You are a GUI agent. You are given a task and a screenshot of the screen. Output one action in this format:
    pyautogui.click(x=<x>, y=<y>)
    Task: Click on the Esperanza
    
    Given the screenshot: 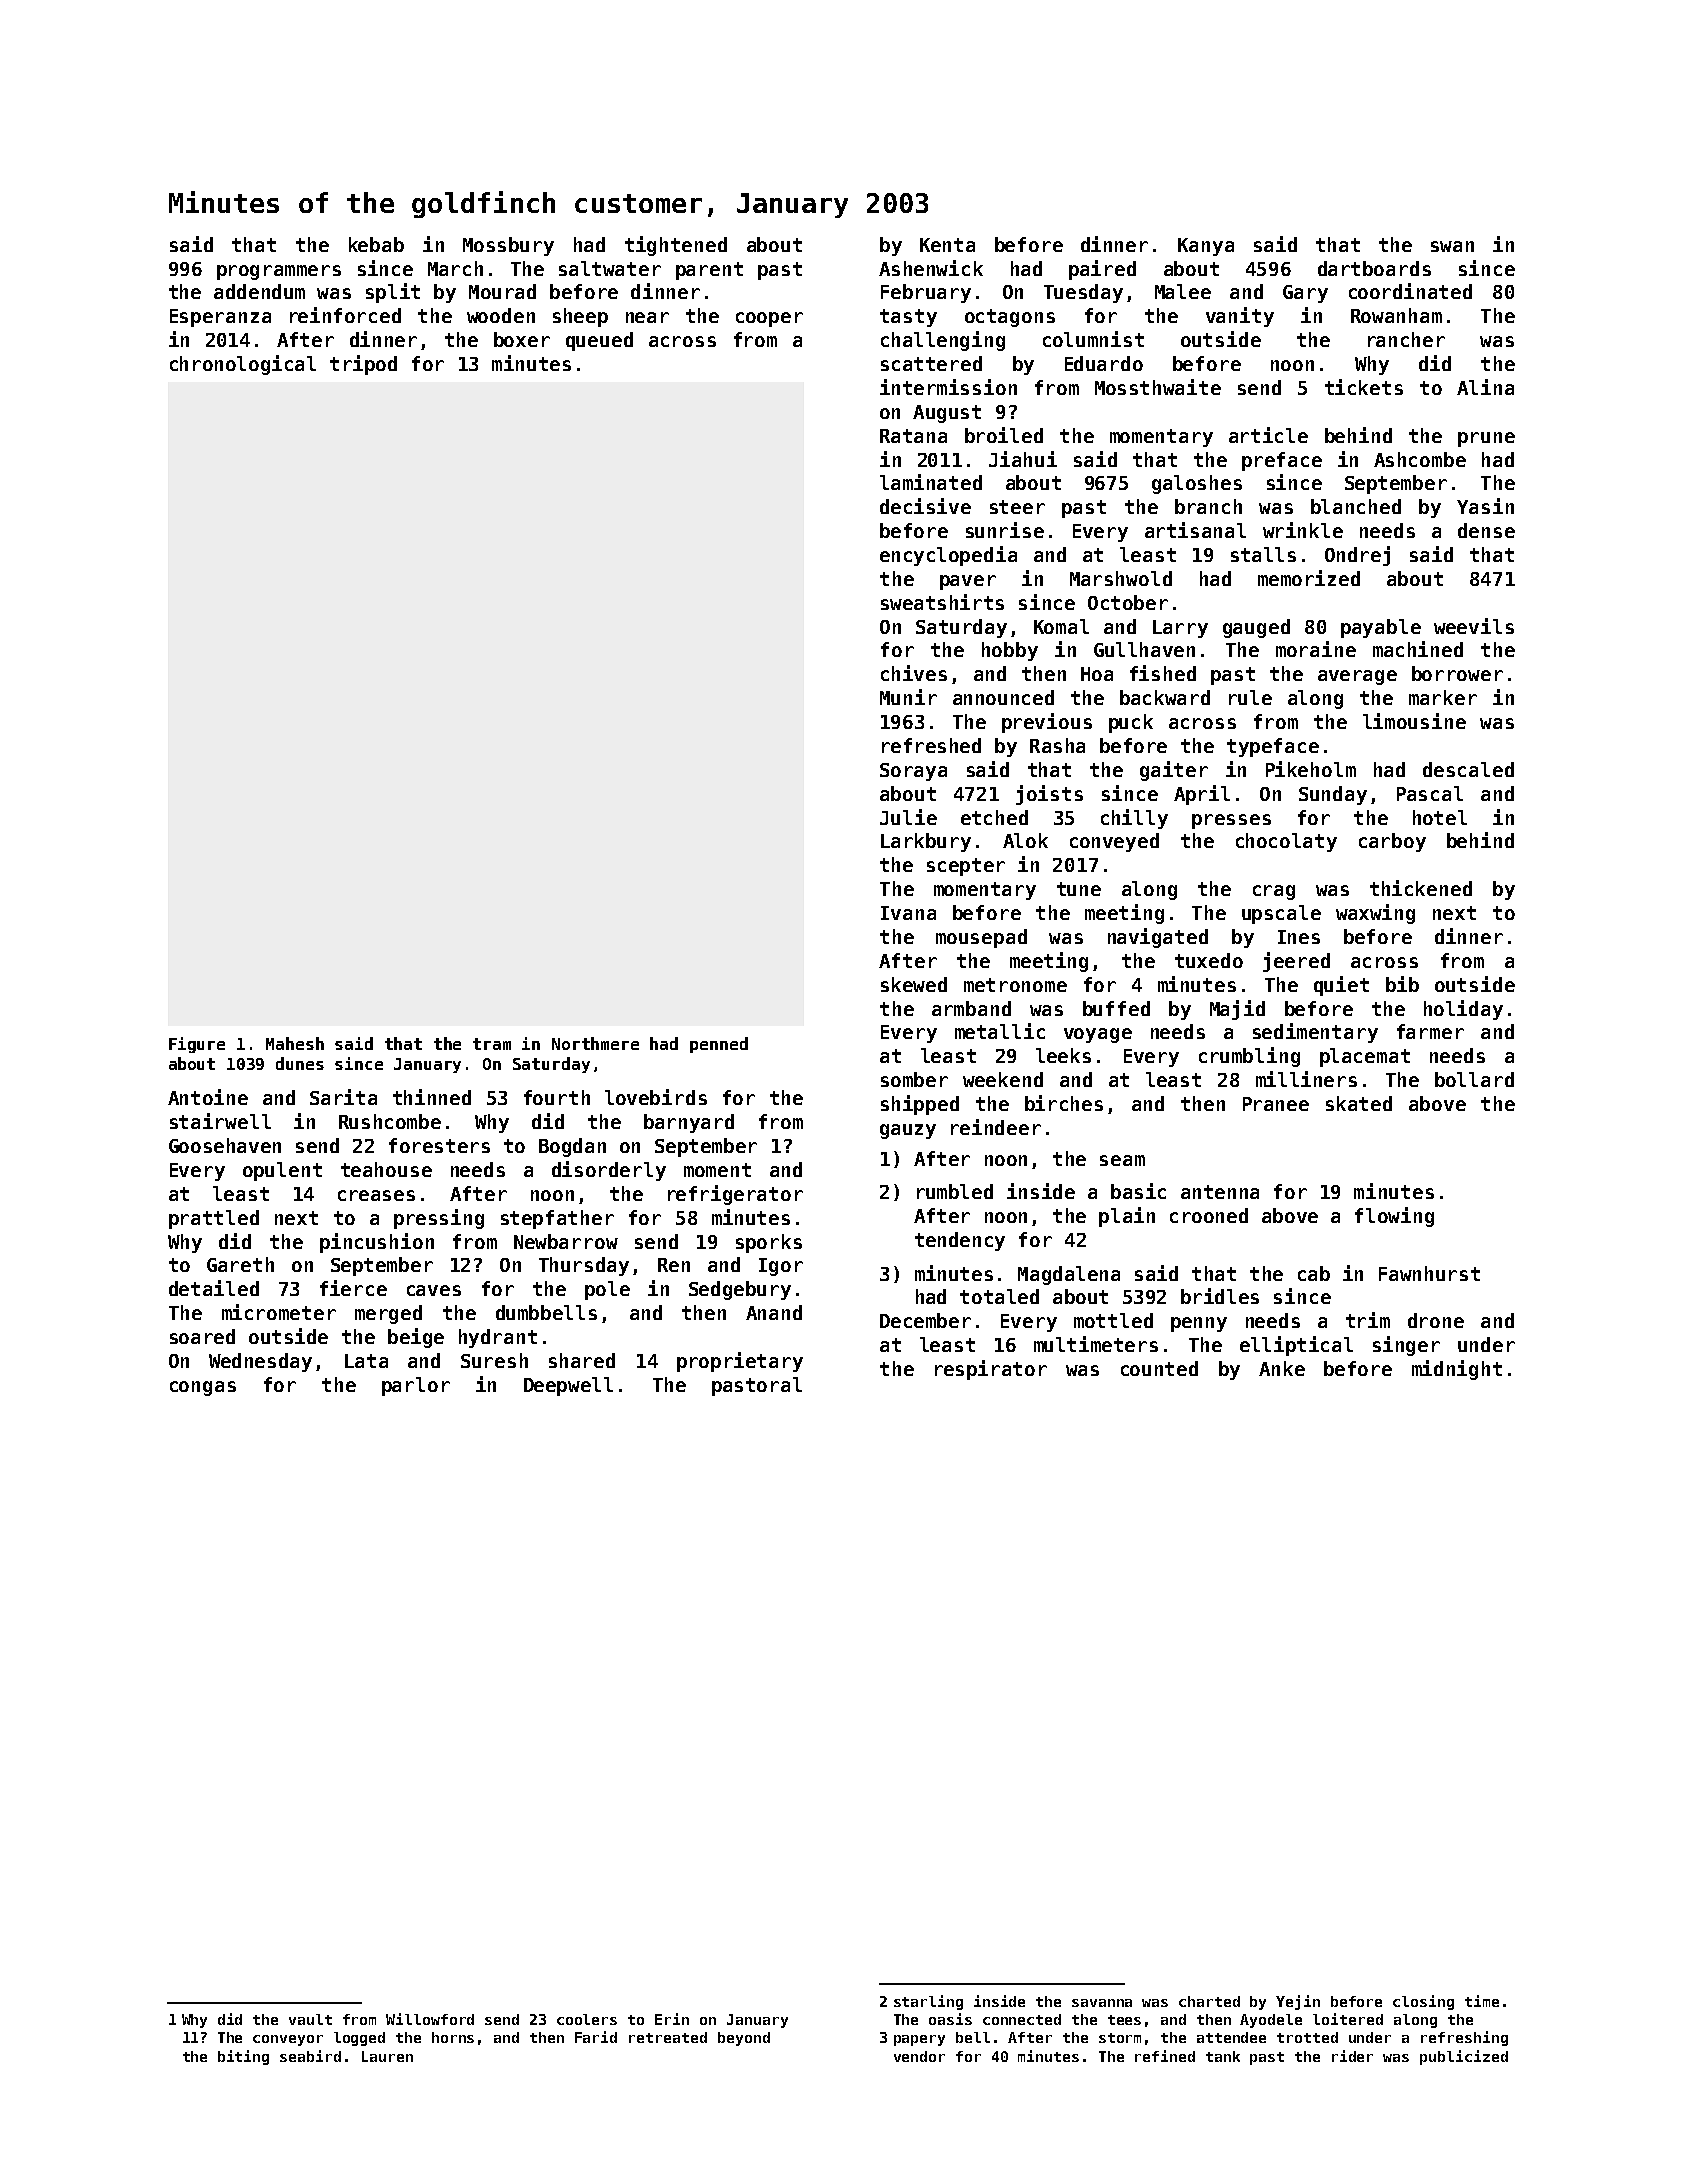 What is the action you would take?
    pyautogui.click(x=220, y=318)
